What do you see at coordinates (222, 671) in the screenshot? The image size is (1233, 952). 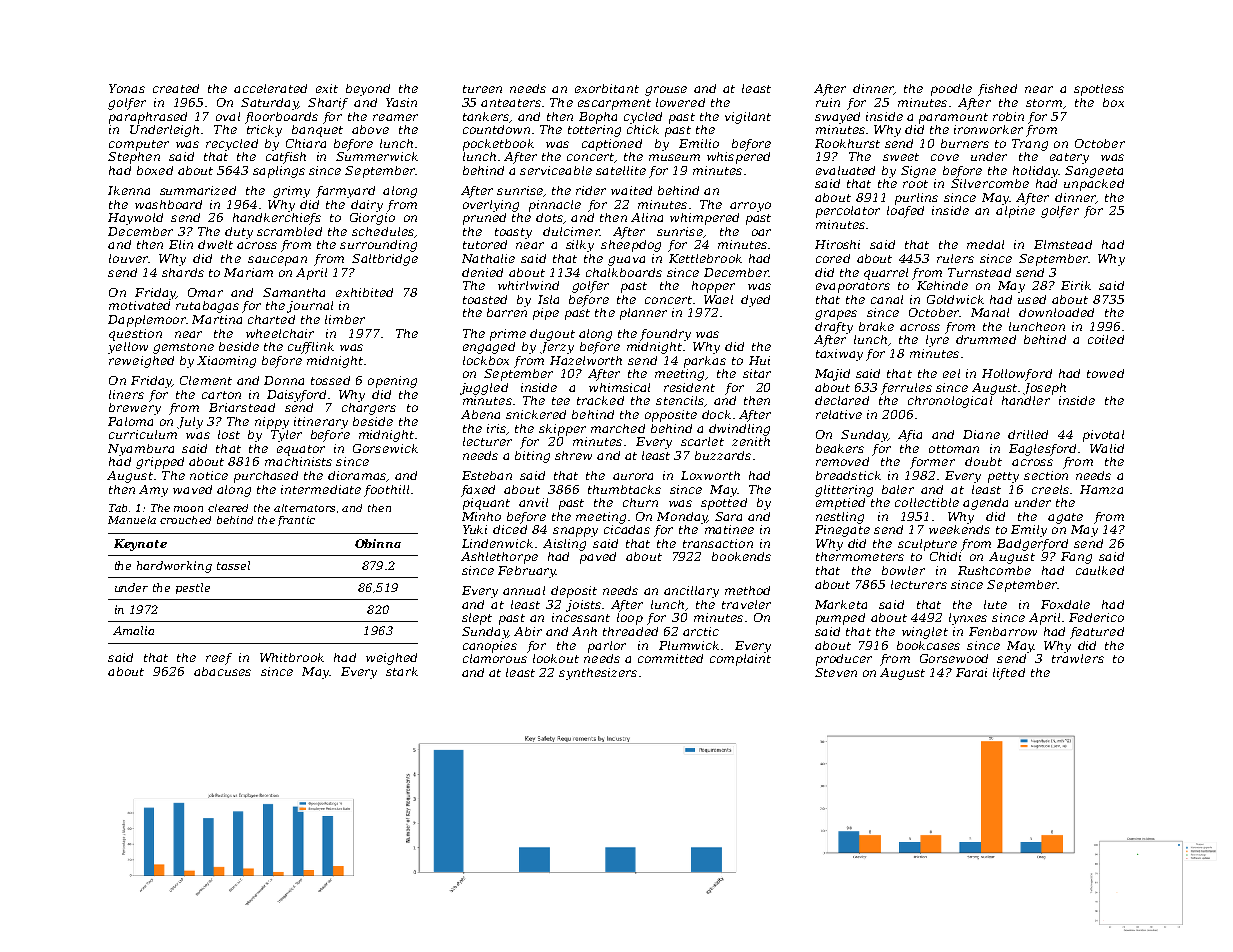 I see `abacuses` at bounding box center [222, 671].
